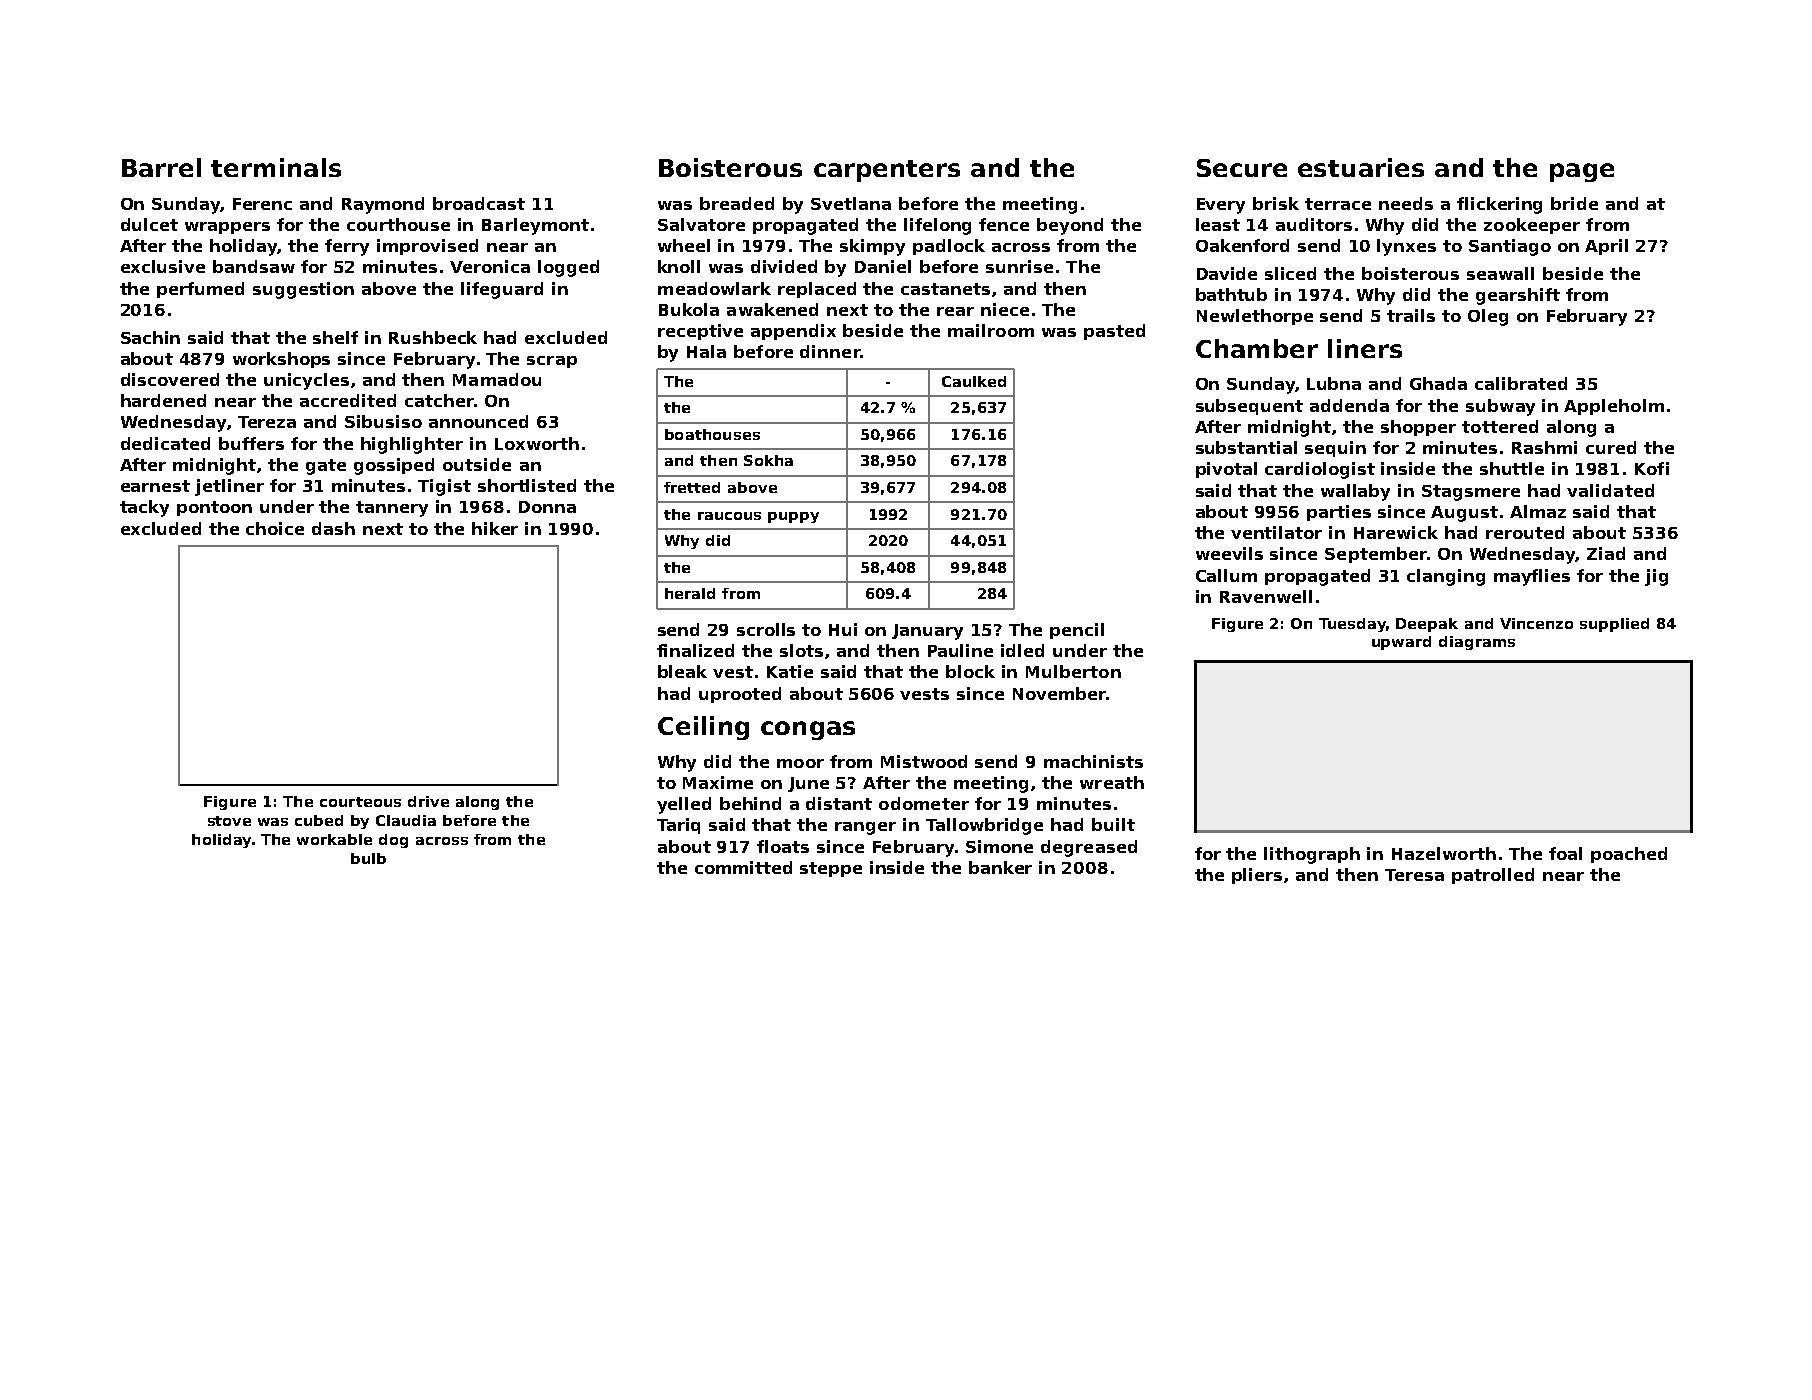 The image size is (1812, 1400). I want to click on Secure, so click(1242, 168).
